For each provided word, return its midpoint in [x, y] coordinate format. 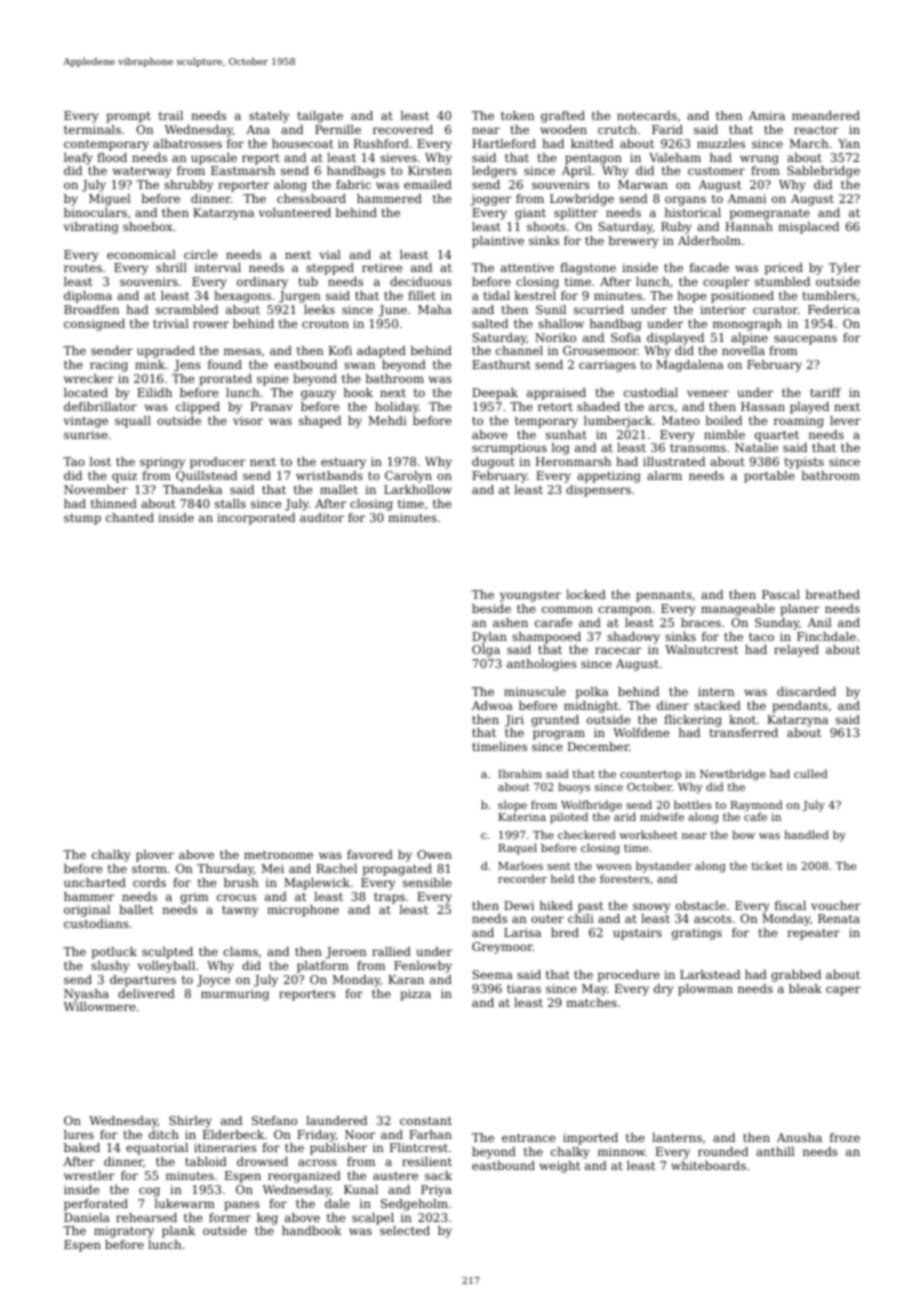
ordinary [262, 283]
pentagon [593, 159]
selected [405, 1230]
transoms [698, 448]
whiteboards [708, 1165]
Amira [767, 115]
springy [162, 463]
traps [389, 898]
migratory [124, 1232]
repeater [813, 934]
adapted [381, 352]
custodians [96, 923]
